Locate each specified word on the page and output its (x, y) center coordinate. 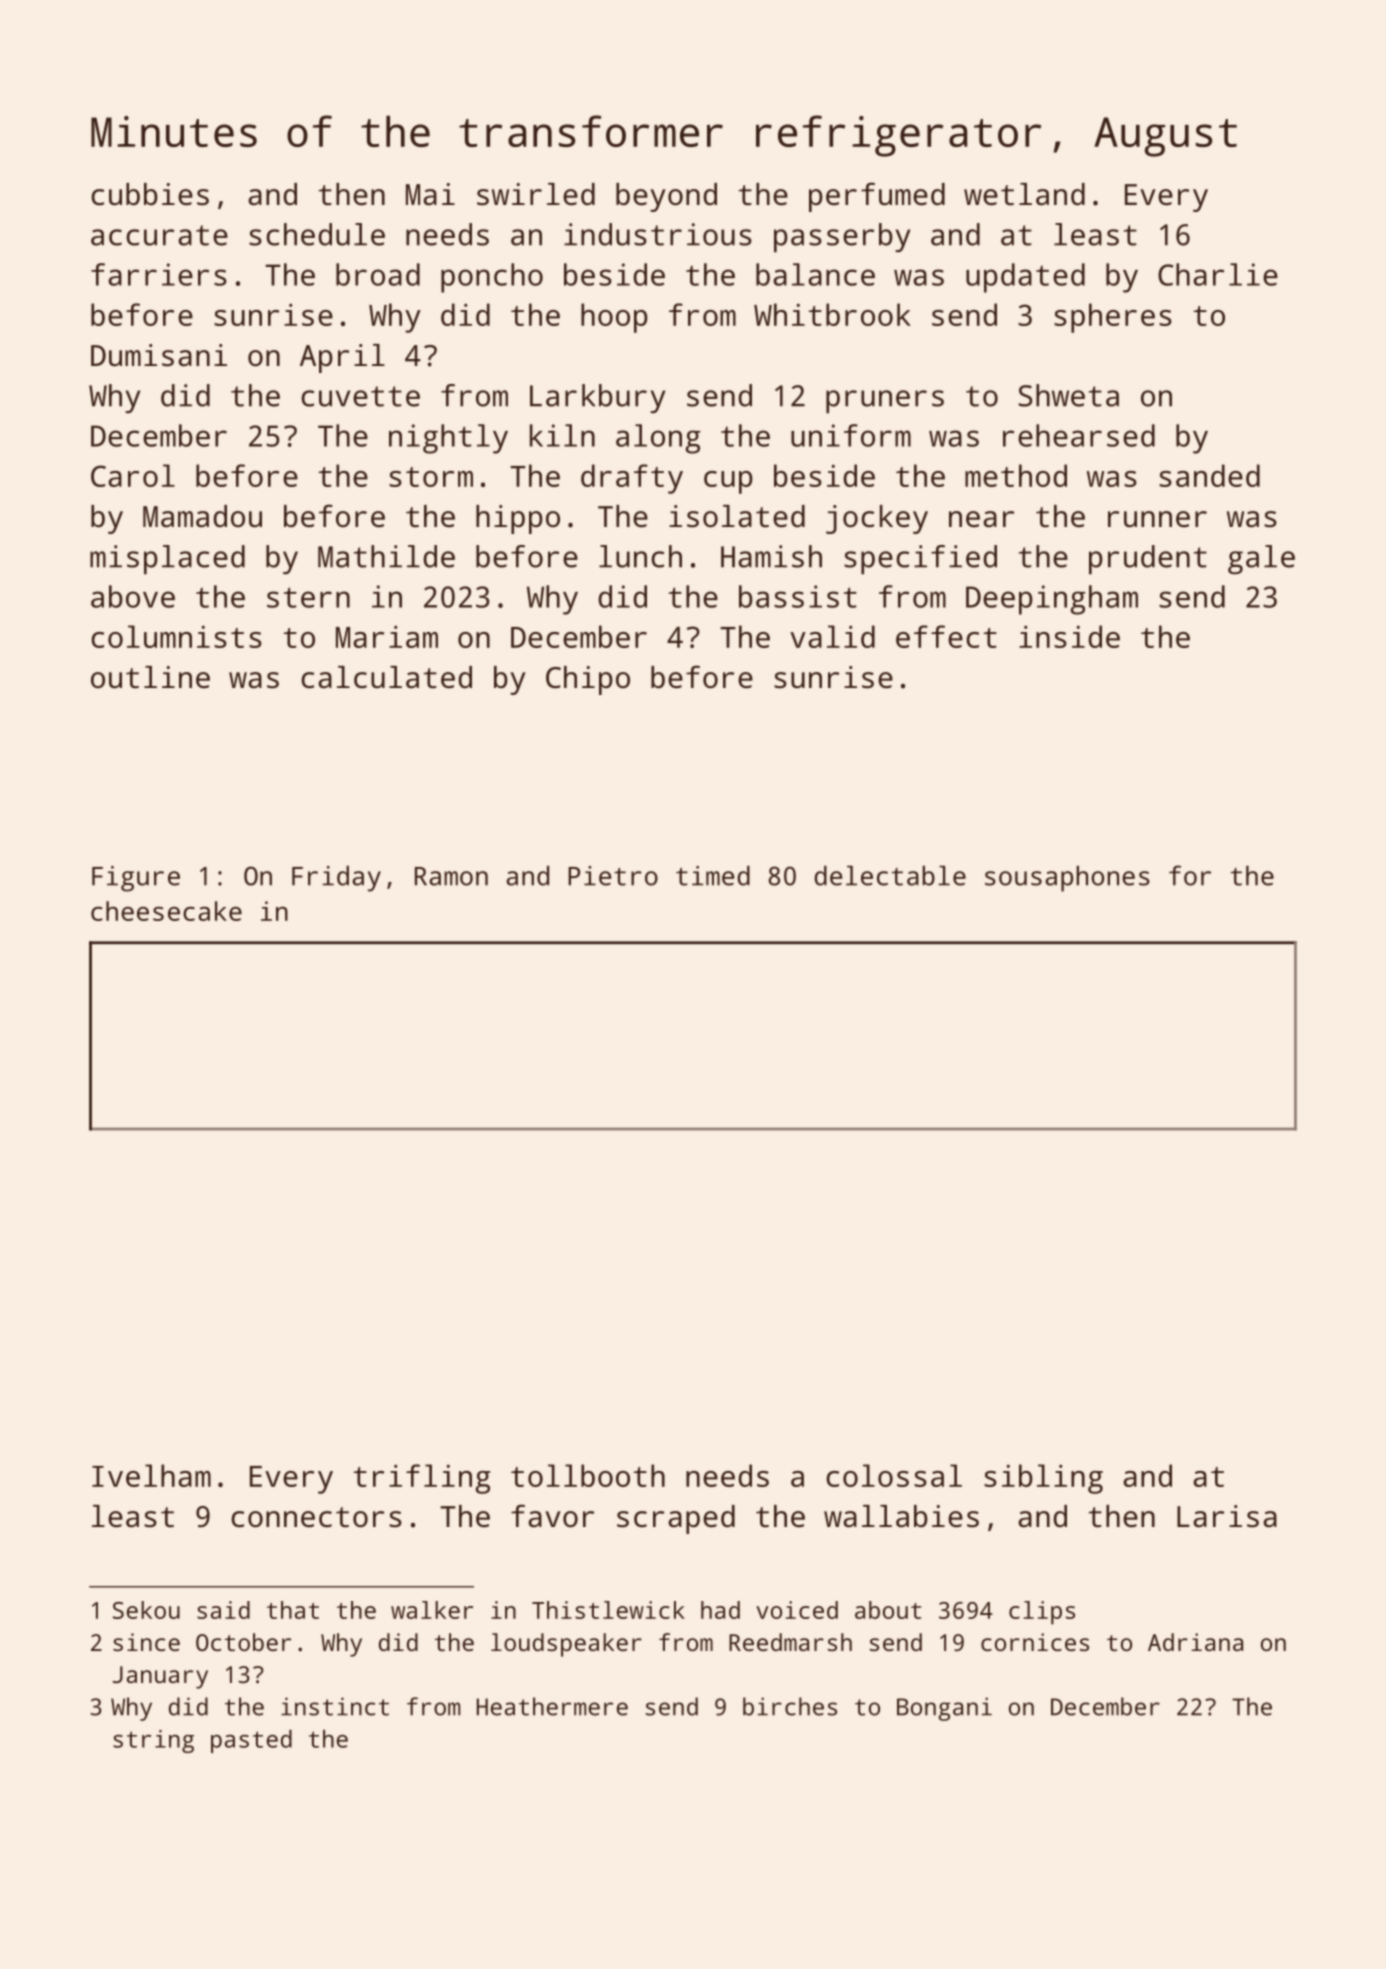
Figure (136, 879)
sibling (1043, 1479)
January (160, 1677)
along (658, 439)
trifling (422, 1479)
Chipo (588, 680)
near (981, 519)
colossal (894, 1475)
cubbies (150, 194)
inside (1069, 636)
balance (815, 274)
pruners (885, 402)
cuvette (360, 396)
